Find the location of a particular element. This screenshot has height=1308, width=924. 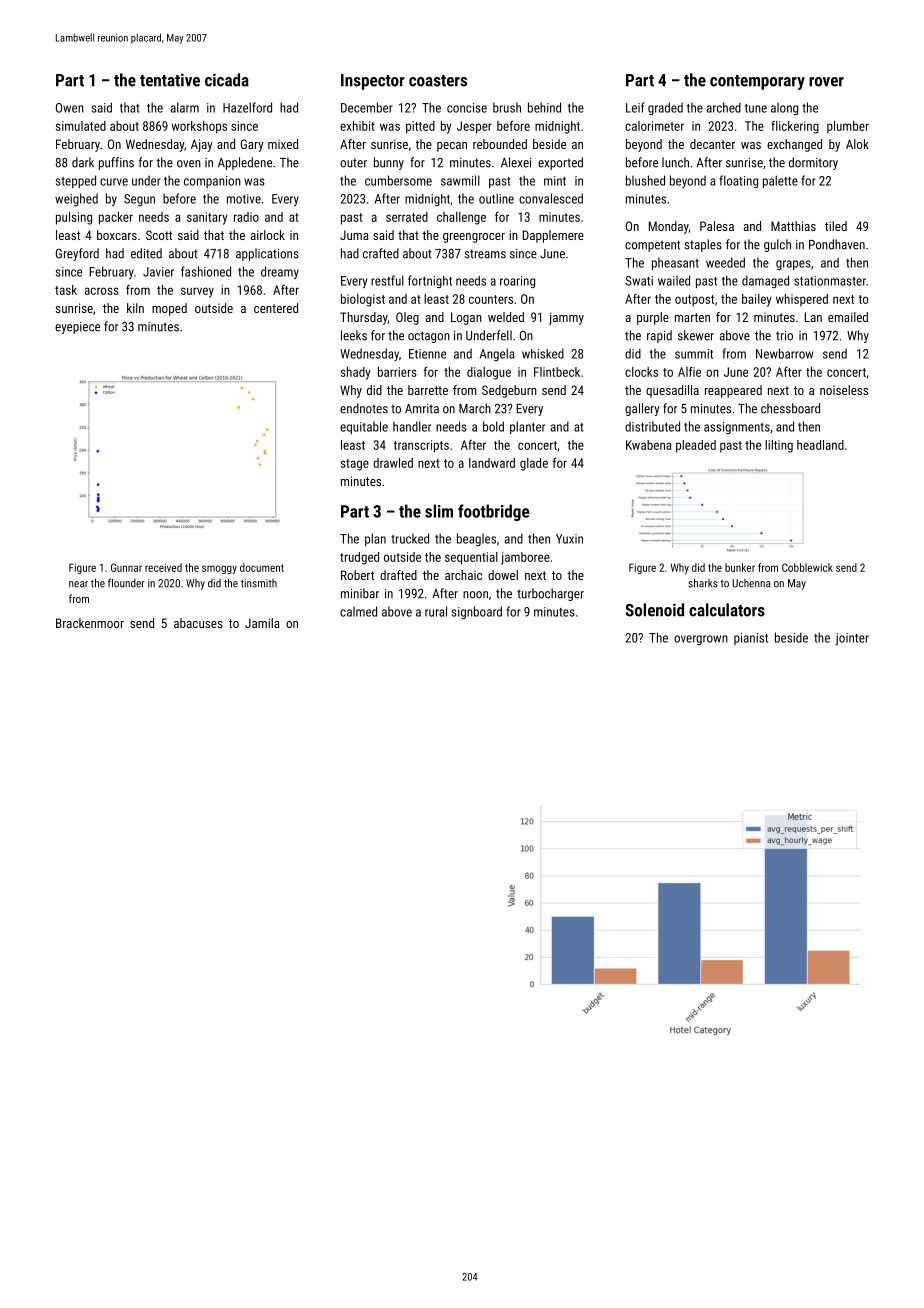

endnotes is located at coordinates (364, 408).
